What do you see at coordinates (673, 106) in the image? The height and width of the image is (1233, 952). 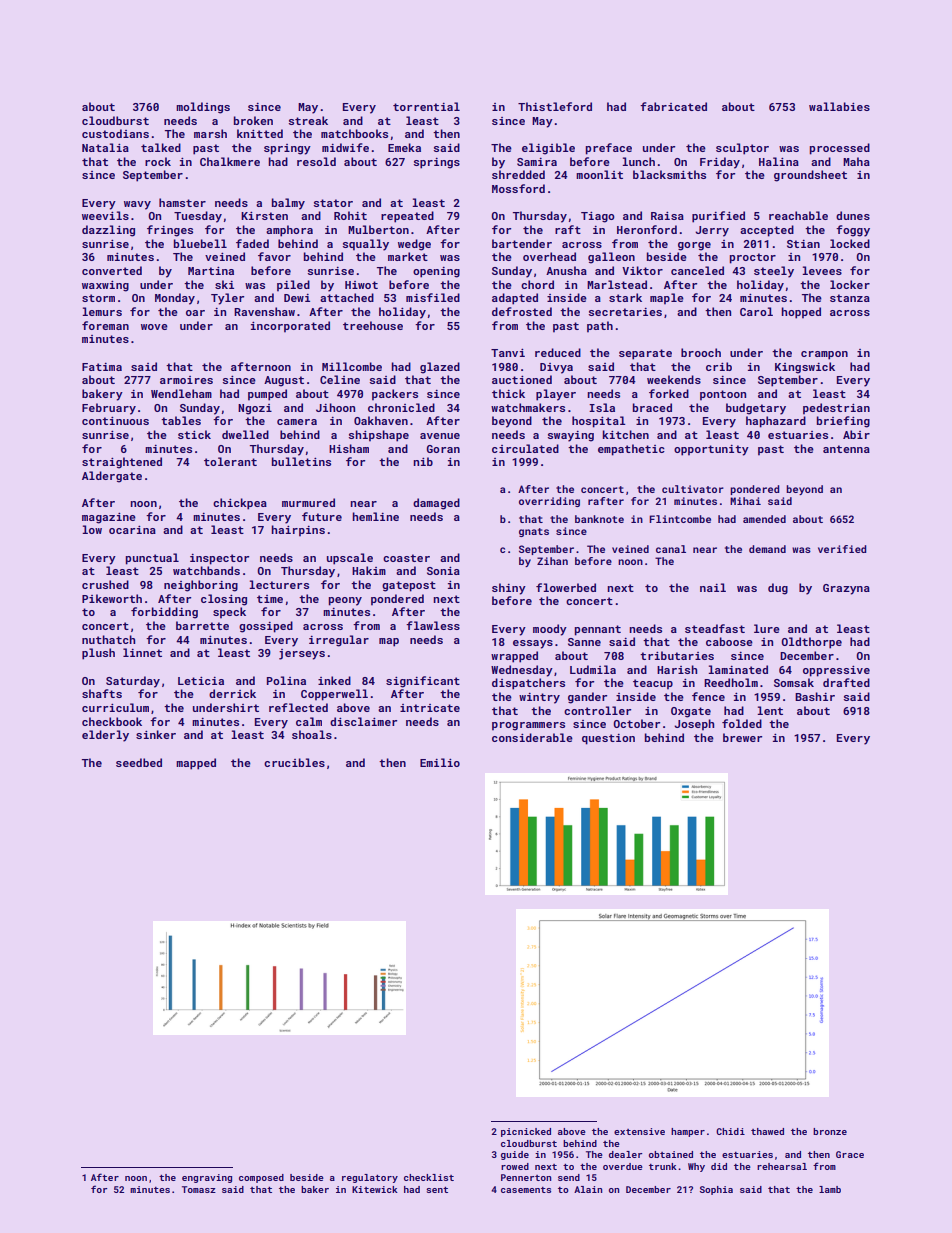 I see `fabricated` at bounding box center [673, 106].
